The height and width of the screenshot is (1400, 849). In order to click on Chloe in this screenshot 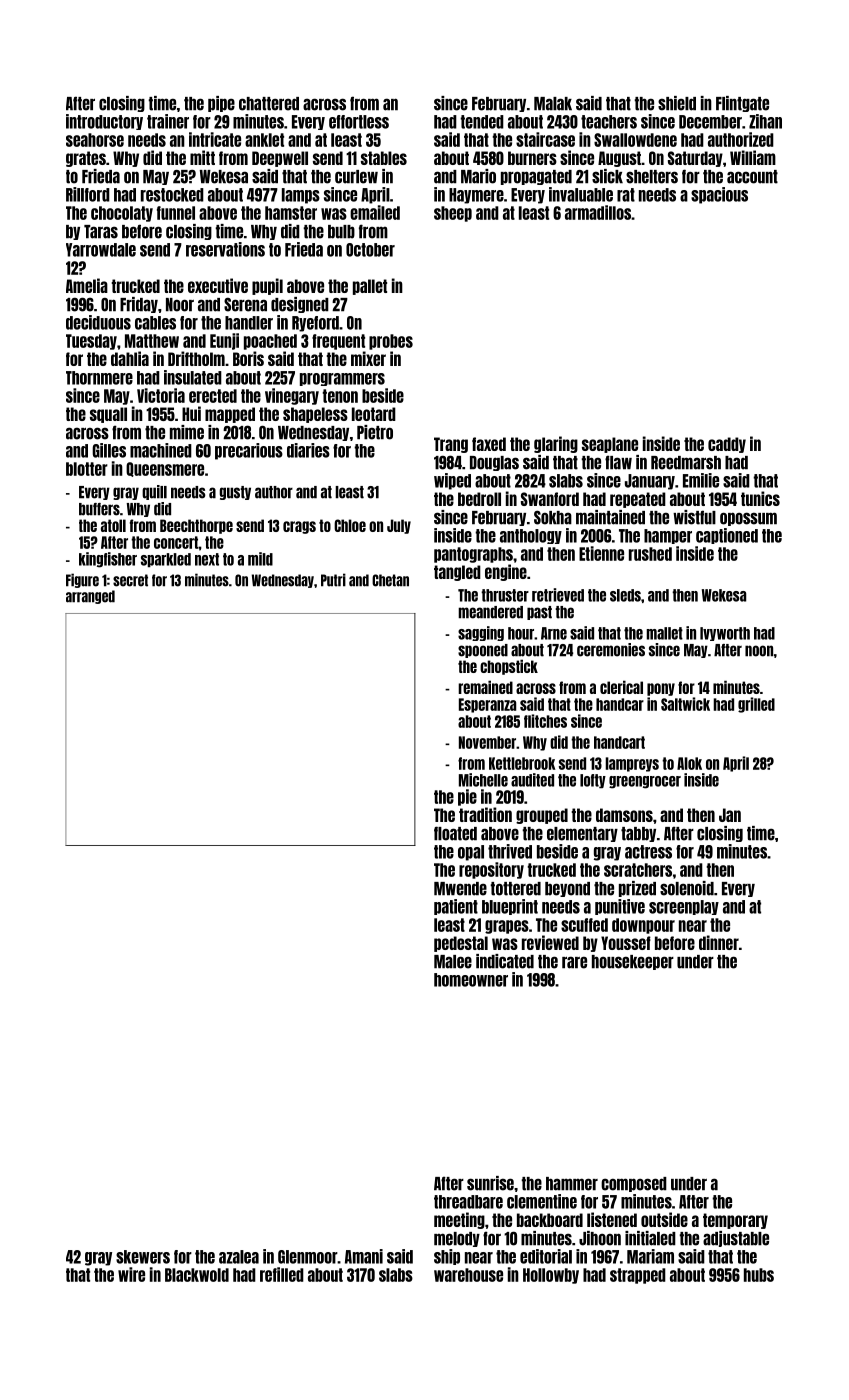, I will do `click(350, 525)`.
